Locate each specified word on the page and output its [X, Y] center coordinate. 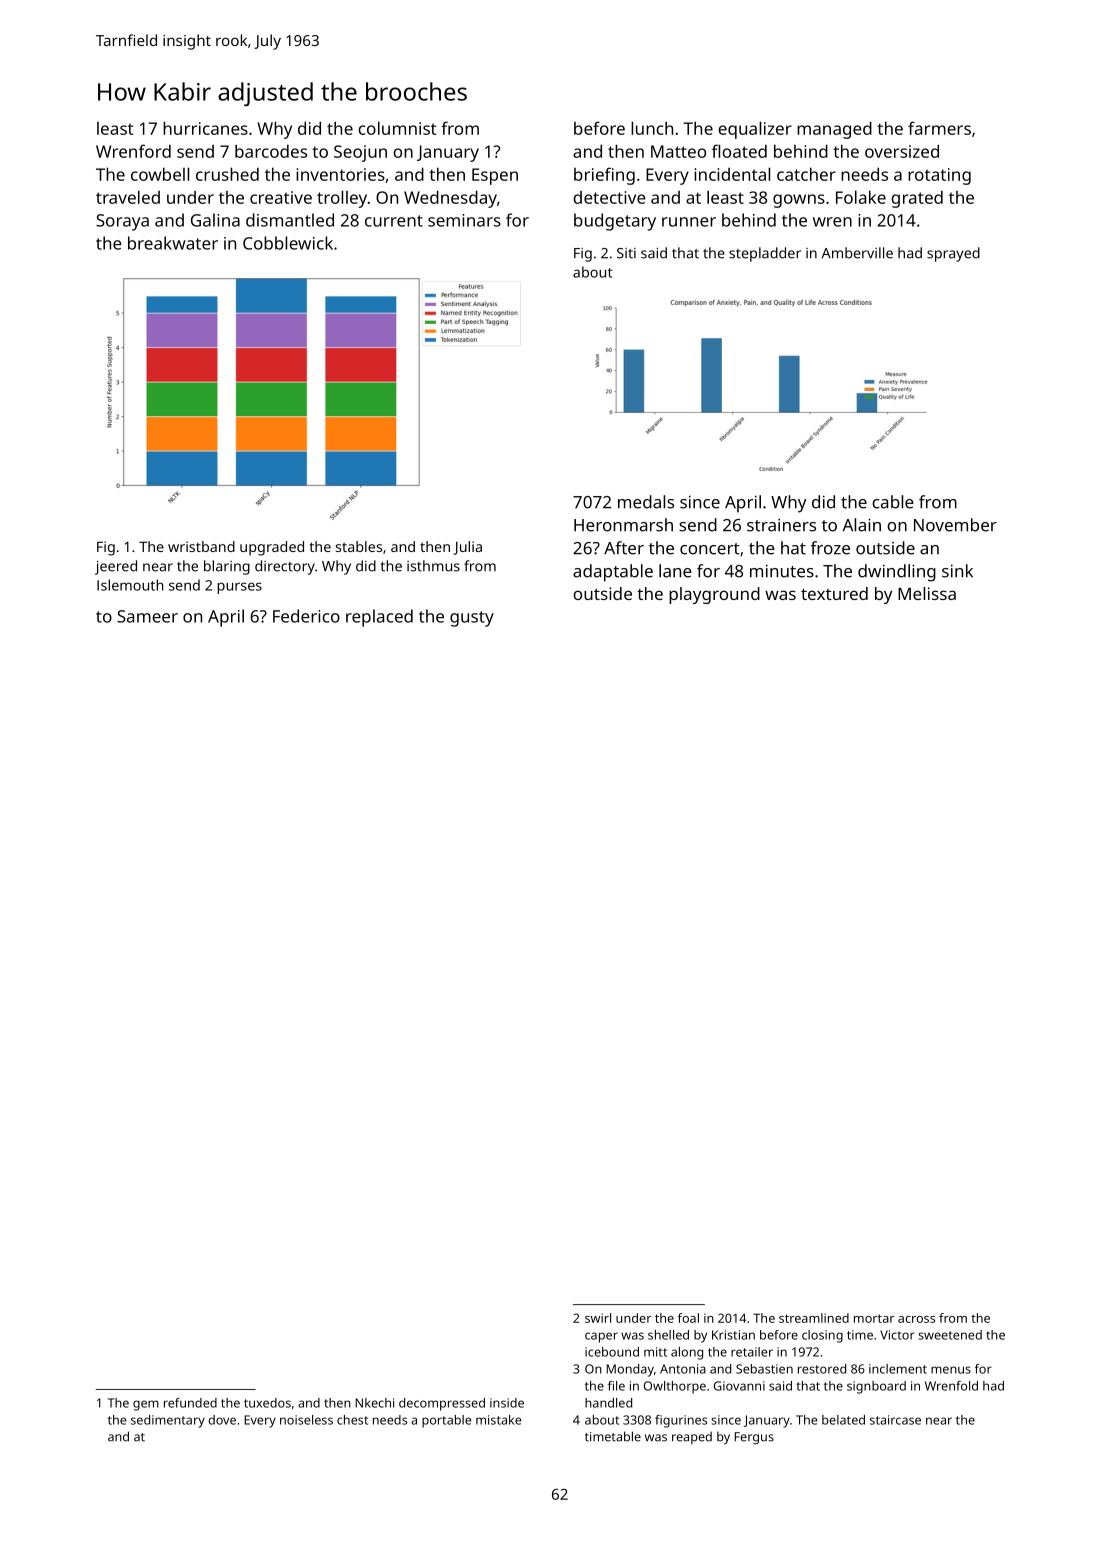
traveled [128, 197]
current [394, 221]
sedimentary [168, 1421]
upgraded [272, 548]
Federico [306, 616]
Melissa [927, 593]
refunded [190, 1403]
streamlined [814, 1318]
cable [893, 502]
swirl [598, 1318]
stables [359, 546]
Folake [861, 197]
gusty [472, 619]
